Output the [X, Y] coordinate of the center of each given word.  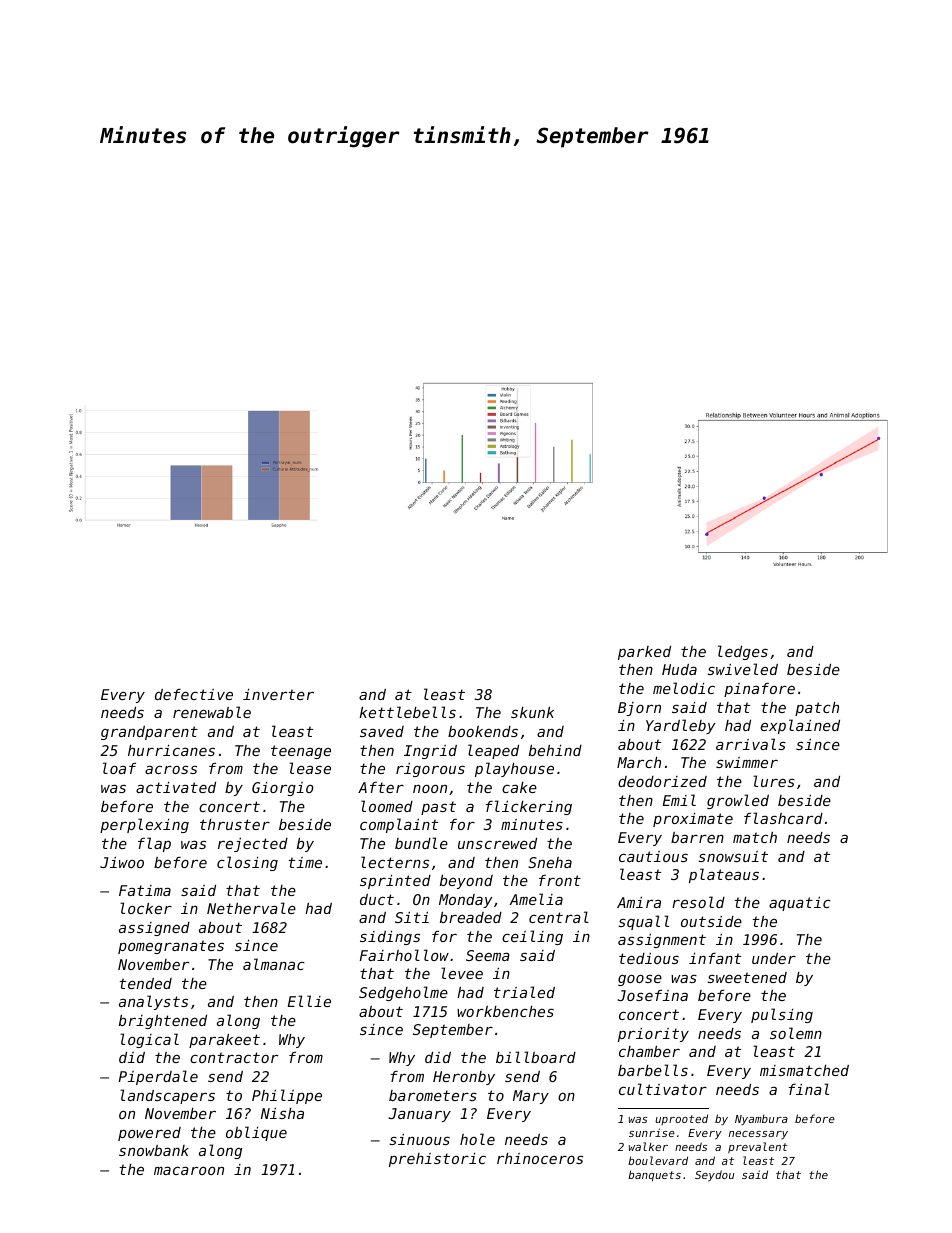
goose [640, 980]
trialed [524, 992]
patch [817, 709]
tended [146, 983]
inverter [278, 694]
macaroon [189, 1170]
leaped [493, 751]
